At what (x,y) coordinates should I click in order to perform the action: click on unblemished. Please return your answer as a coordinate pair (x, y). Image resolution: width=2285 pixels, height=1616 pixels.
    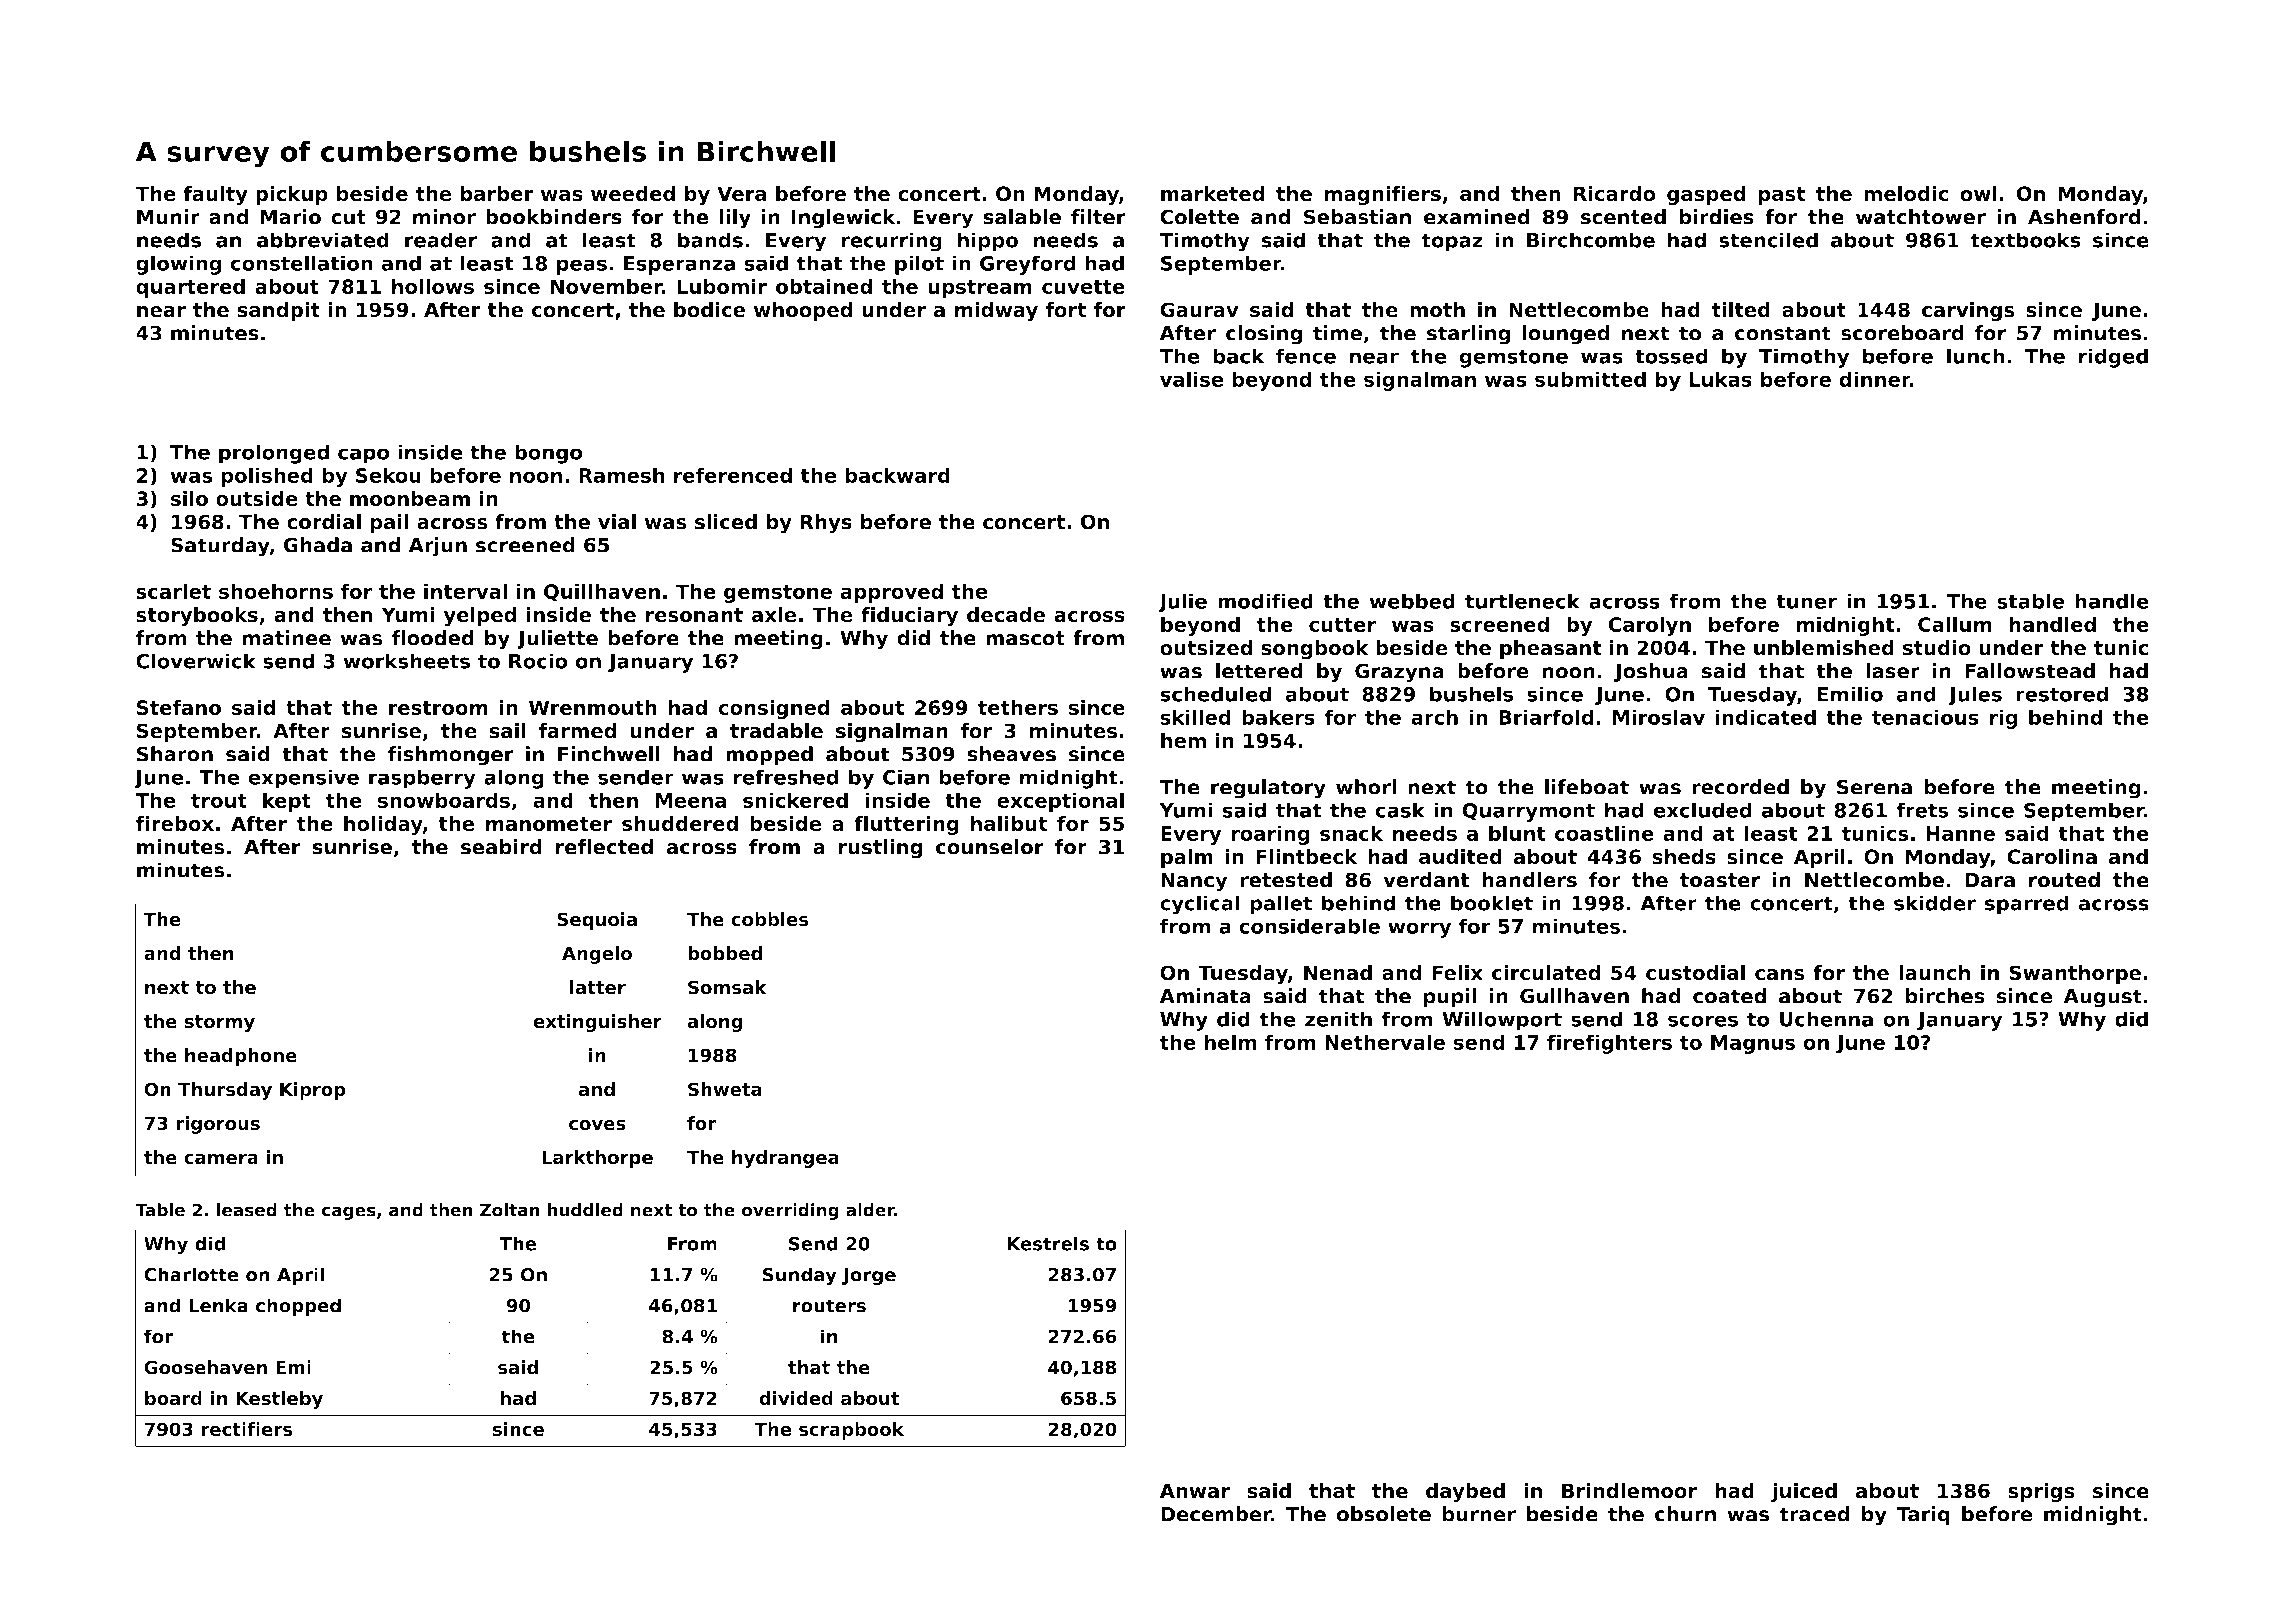
    Looking at the image, I should click on (1824, 648).
